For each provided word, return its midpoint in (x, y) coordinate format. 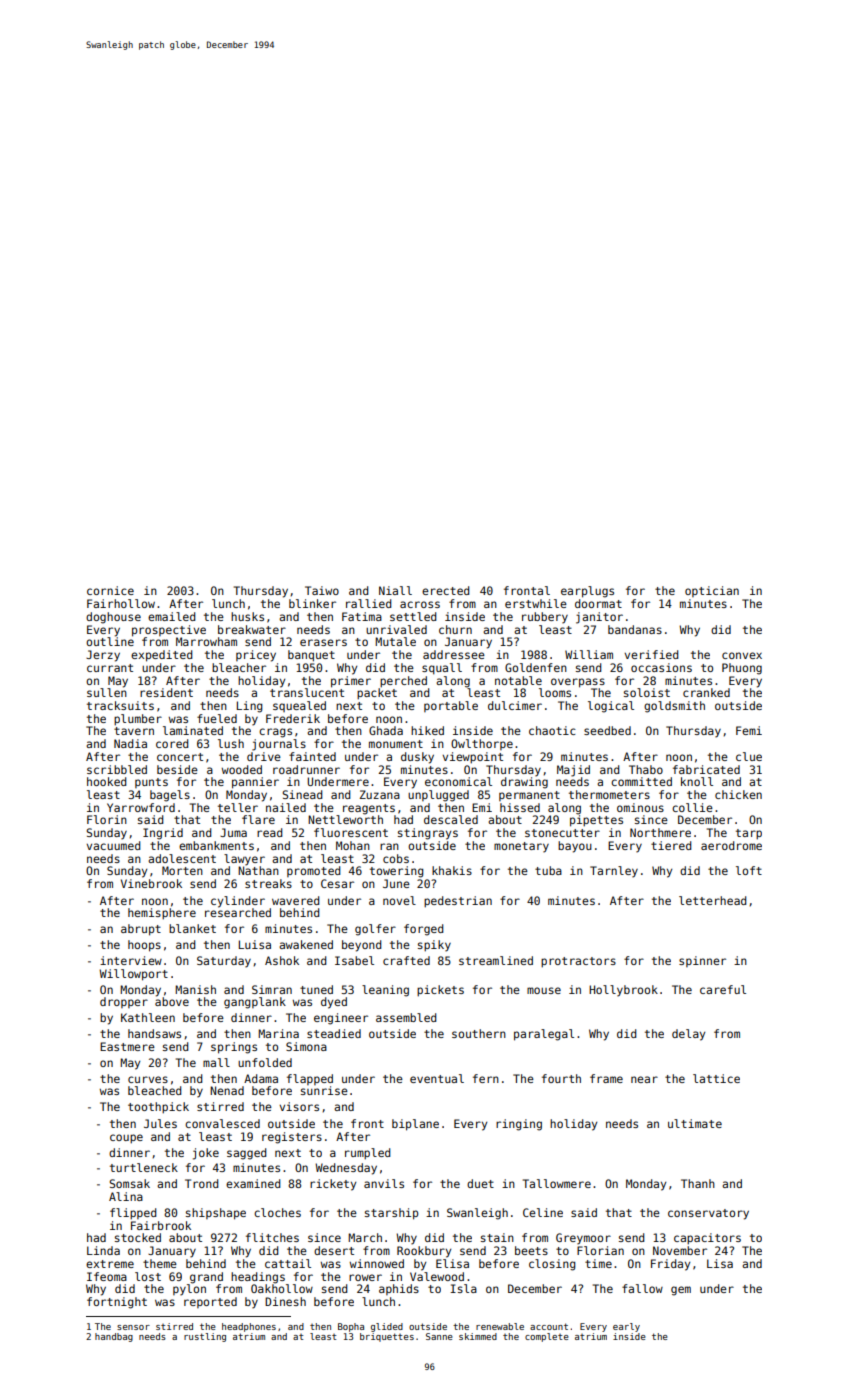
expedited (162, 656)
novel (399, 900)
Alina (126, 1196)
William (589, 654)
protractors (578, 962)
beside (177, 769)
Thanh (698, 1183)
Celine (543, 1212)
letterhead (713, 900)
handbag (114, 1337)
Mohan (353, 845)
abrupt (141, 930)
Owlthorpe (482, 744)
